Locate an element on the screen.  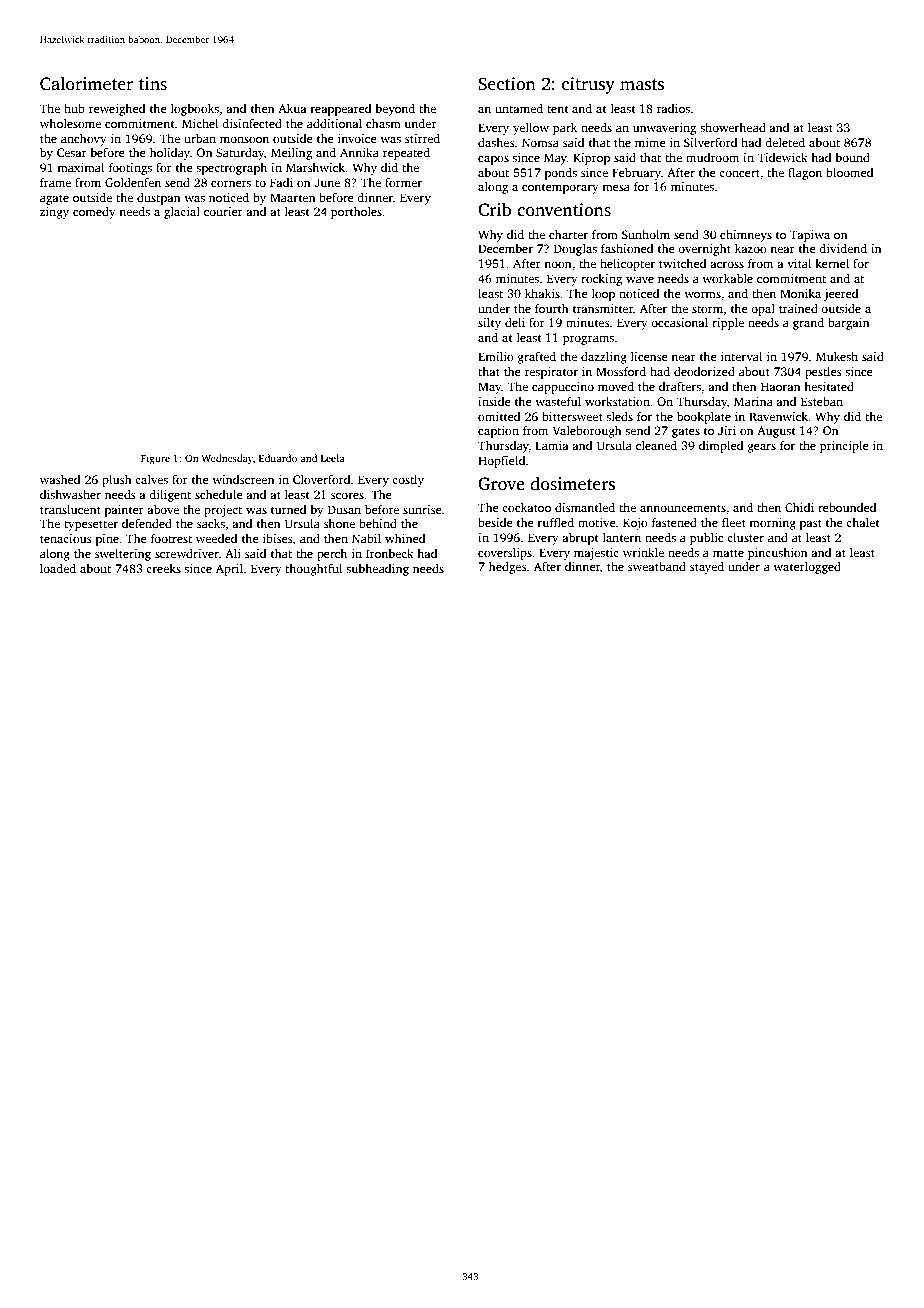
Crib is located at coordinates (494, 210).
